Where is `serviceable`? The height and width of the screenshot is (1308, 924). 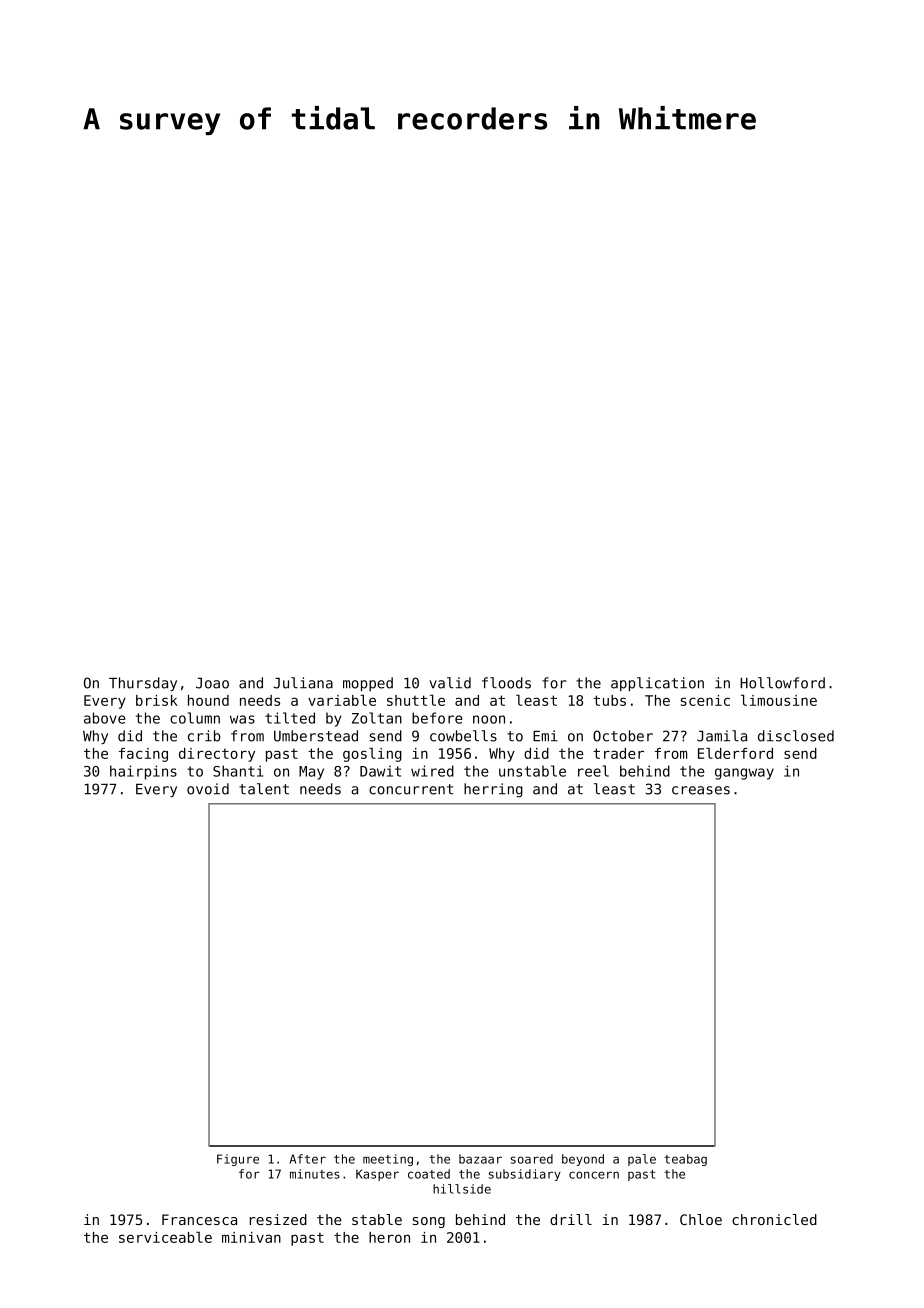 serviceable is located at coordinates (165, 1237).
